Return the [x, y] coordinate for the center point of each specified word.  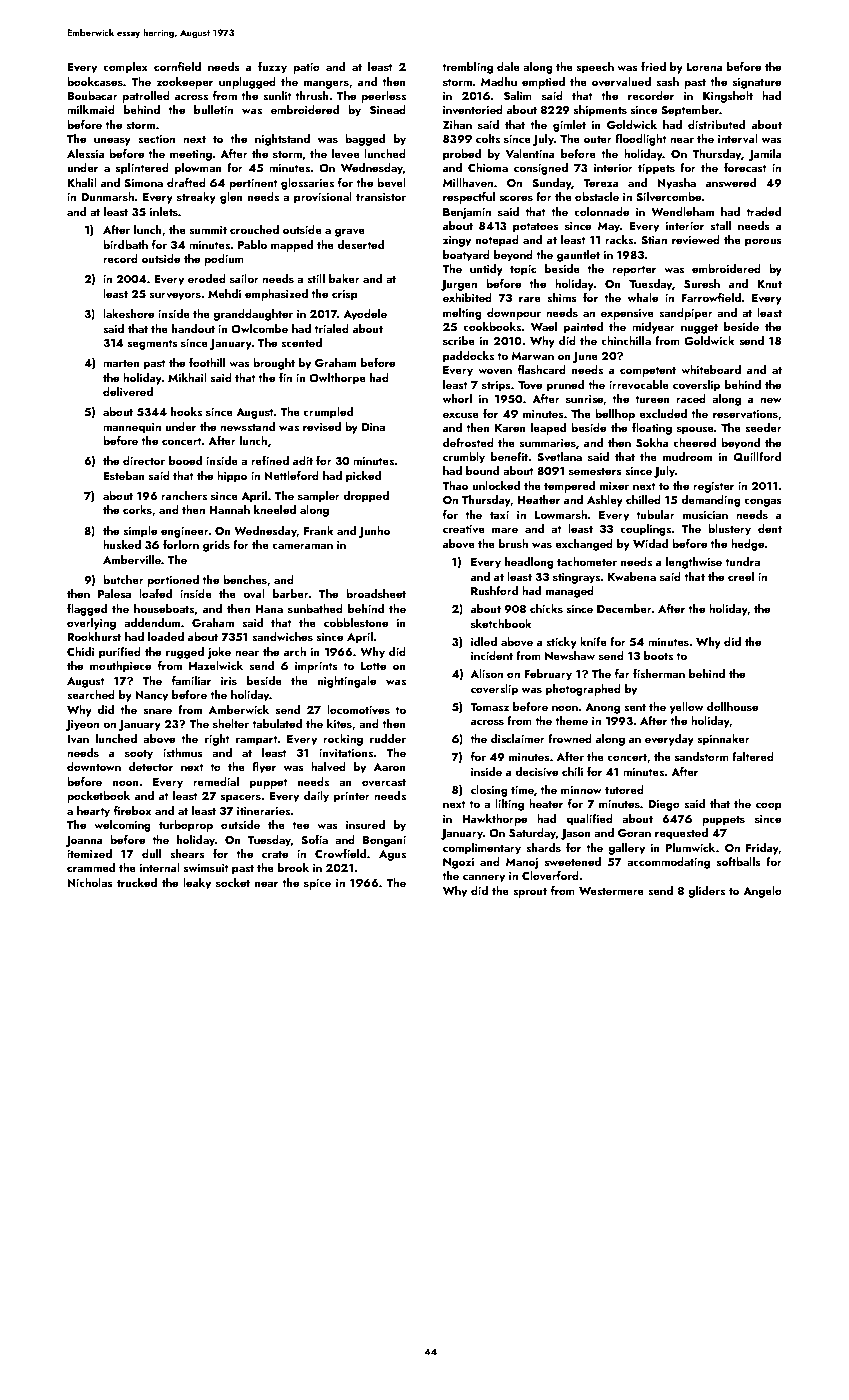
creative [464, 529]
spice [317, 884]
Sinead [388, 109]
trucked [137, 882]
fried [653, 66]
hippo [232, 477]
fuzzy [272, 68]
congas [763, 502]
